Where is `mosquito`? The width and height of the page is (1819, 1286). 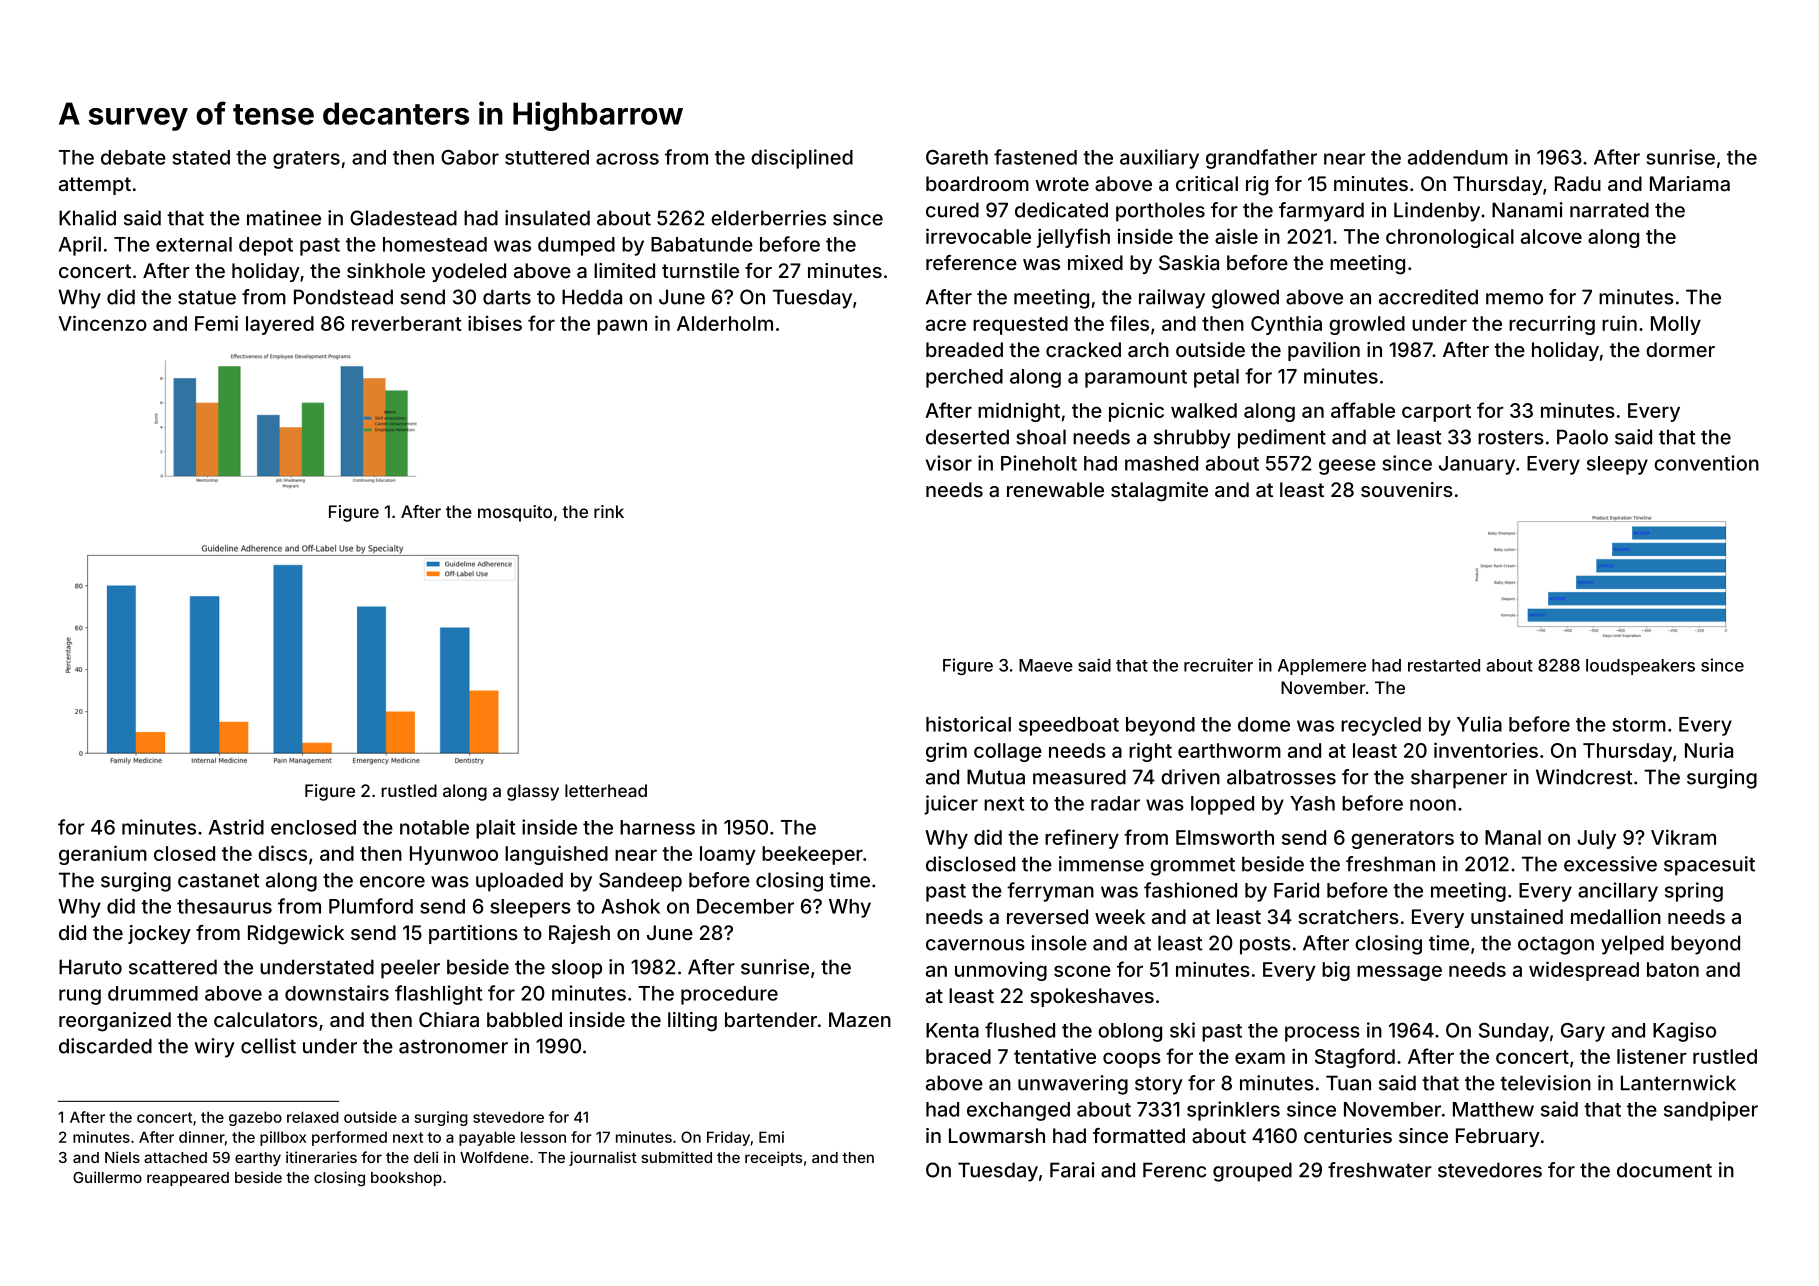
mosquito is located at coordinates (515, 513).
